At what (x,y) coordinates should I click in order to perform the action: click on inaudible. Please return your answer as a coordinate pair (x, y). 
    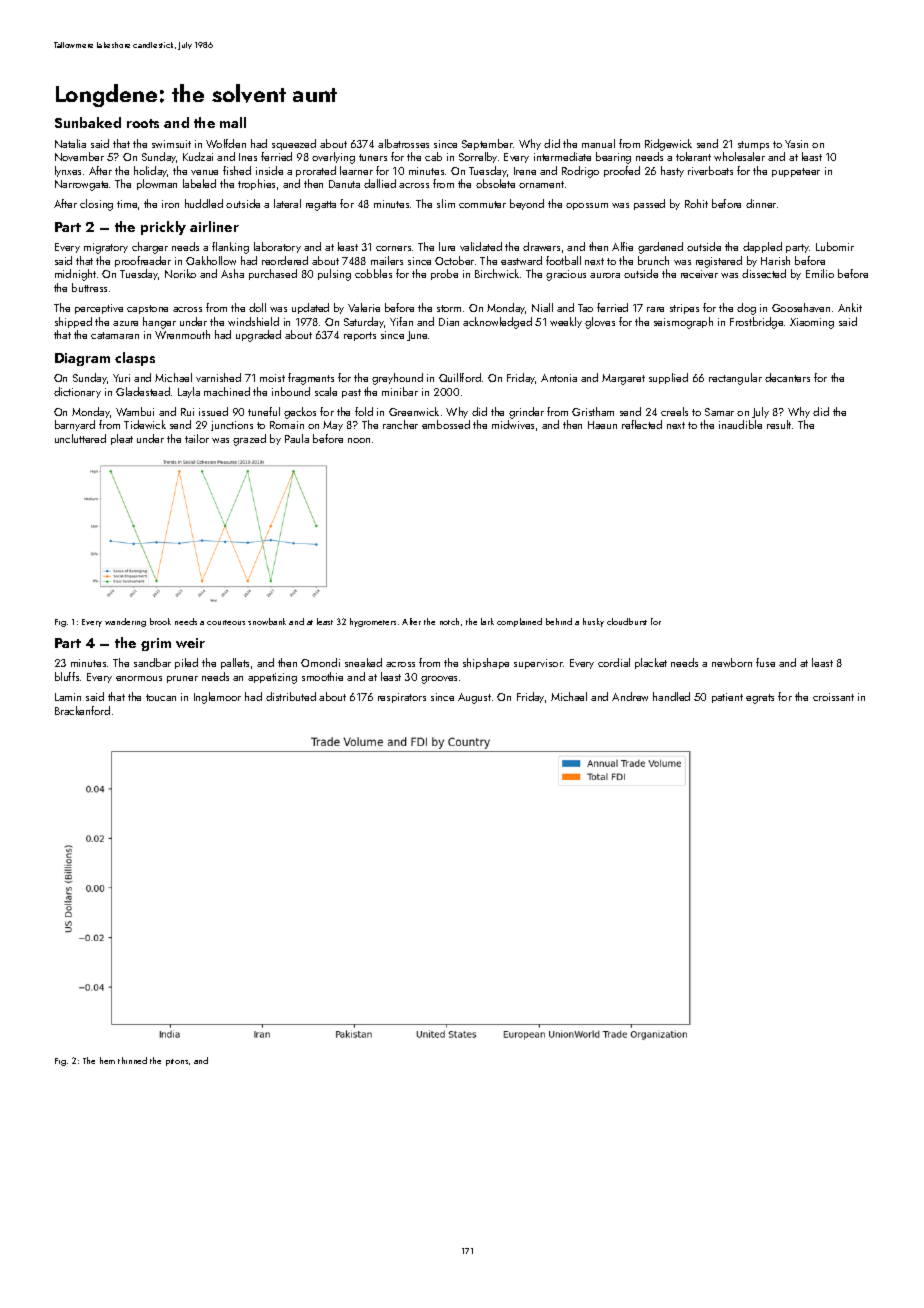
    Looking at the image, I should click on (740, 424).
